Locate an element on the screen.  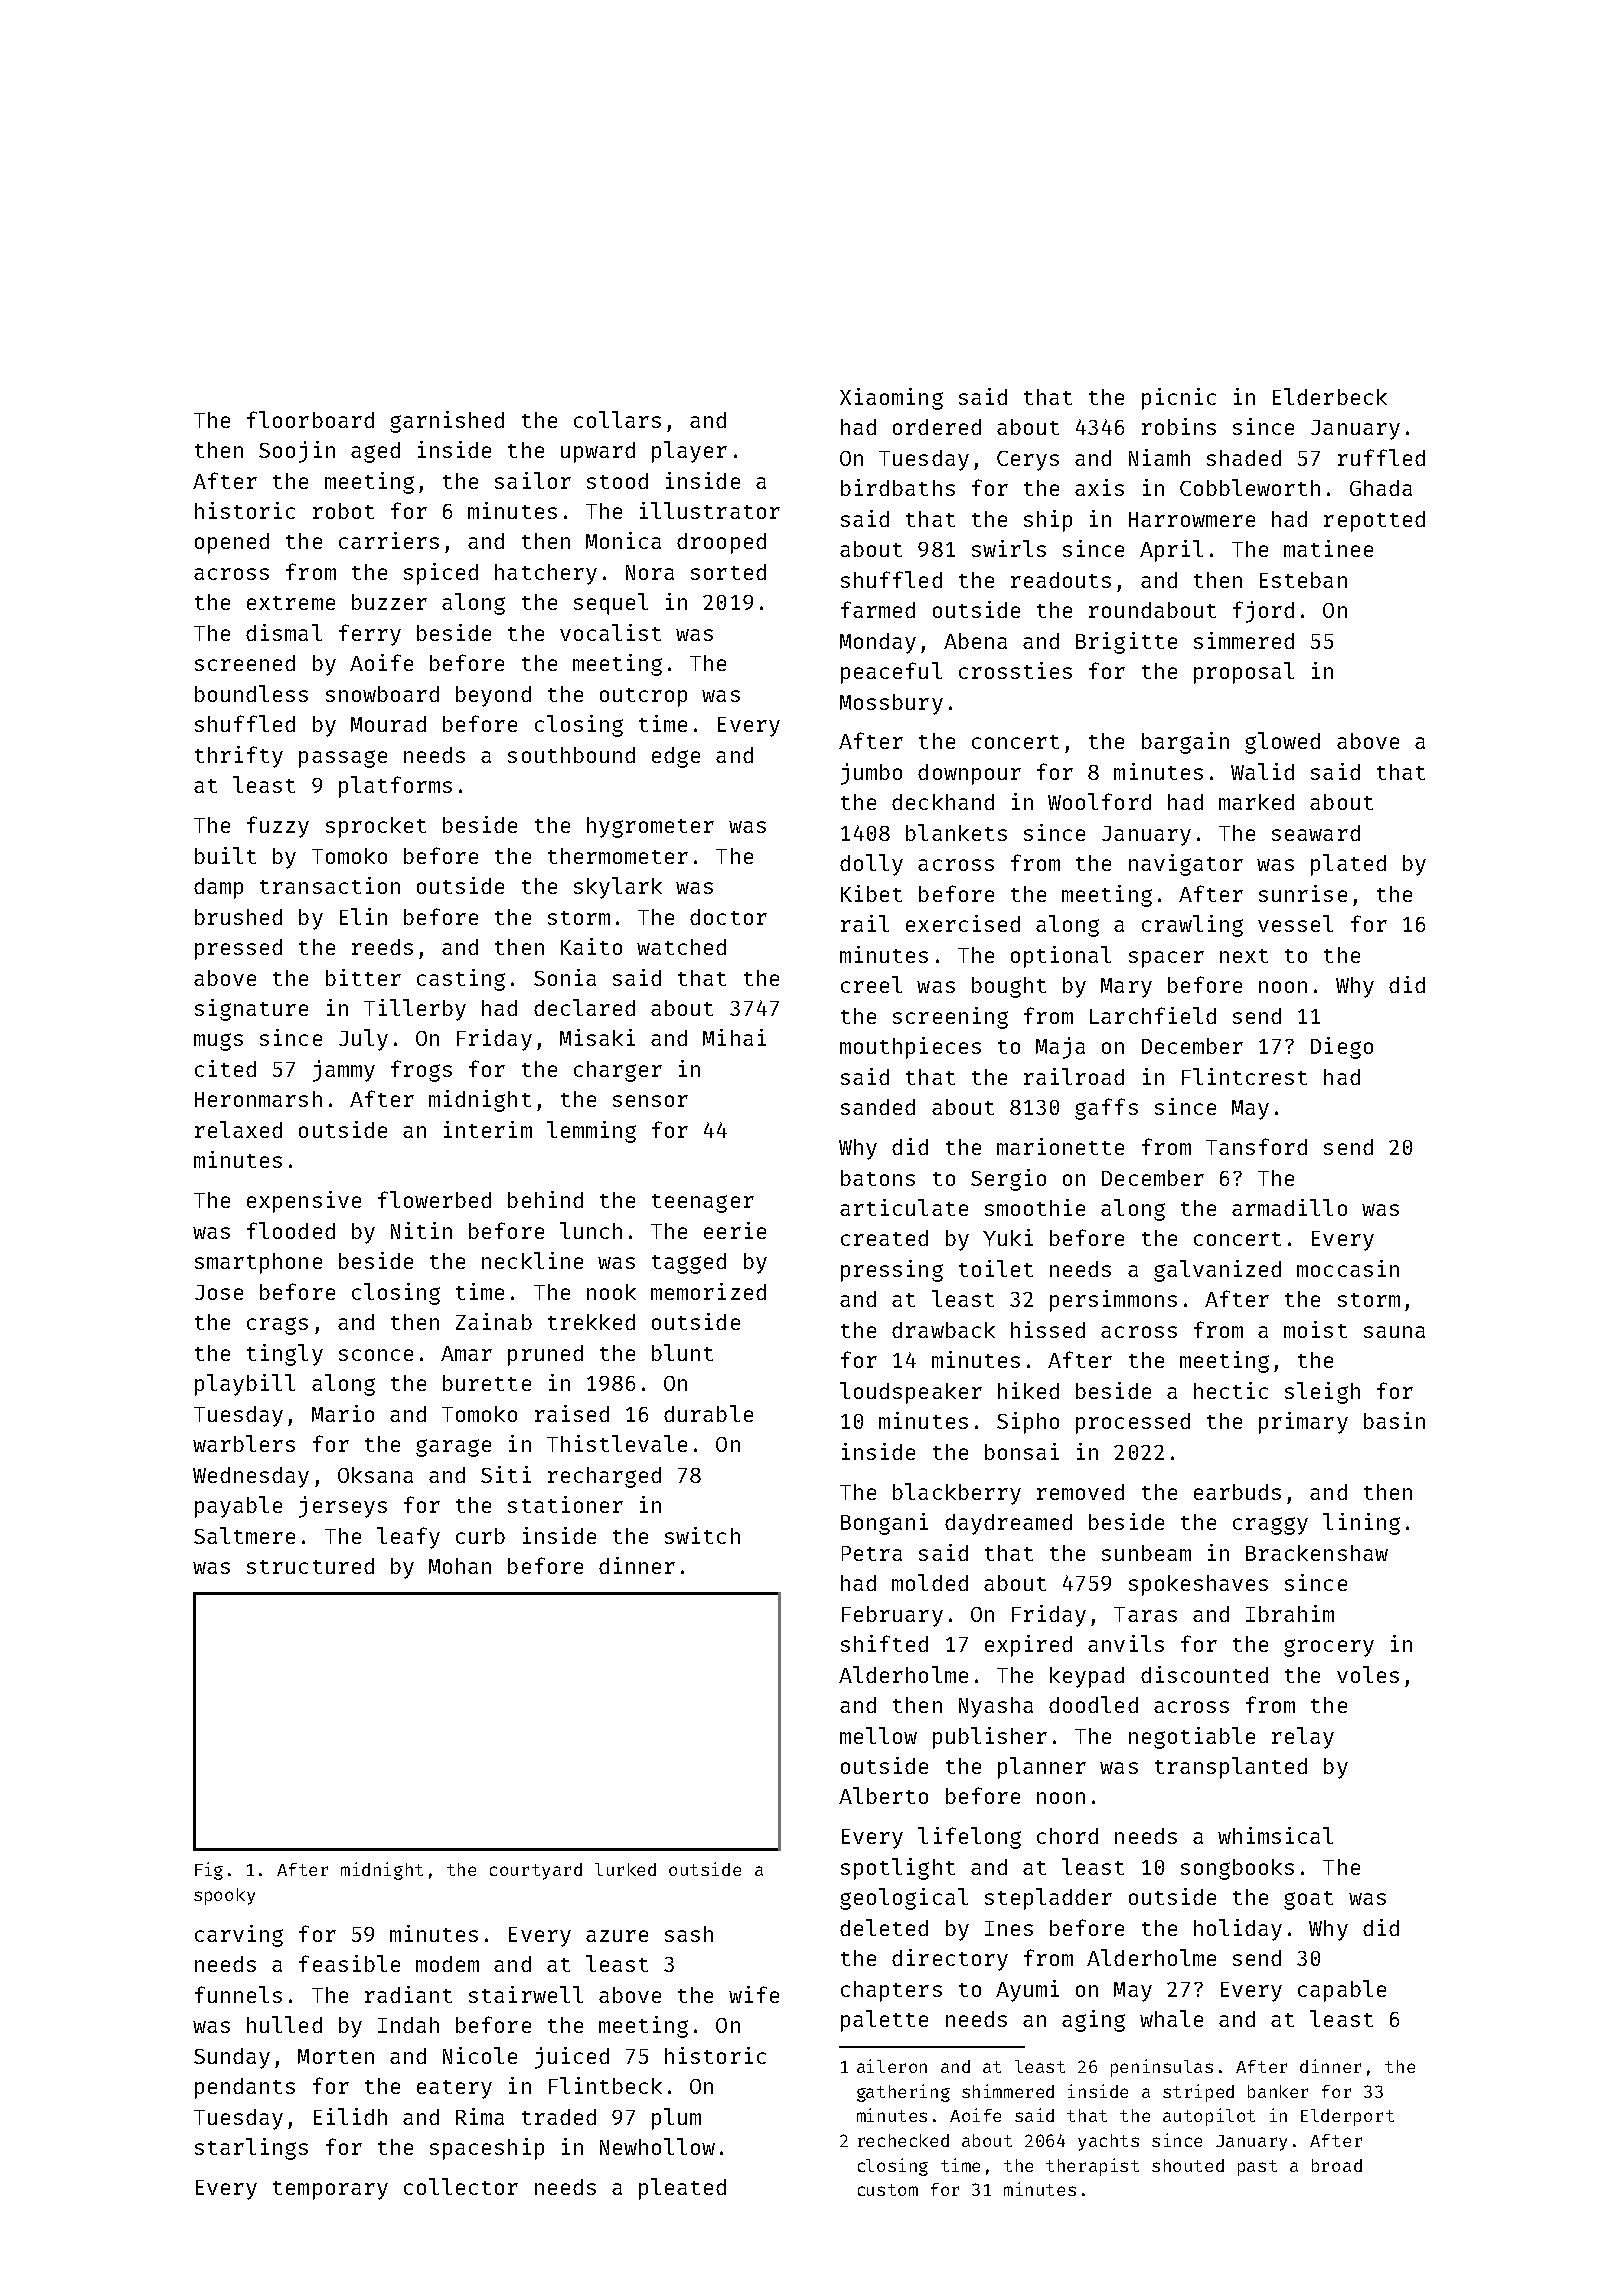
collars is located at coordinates (617, 419).
